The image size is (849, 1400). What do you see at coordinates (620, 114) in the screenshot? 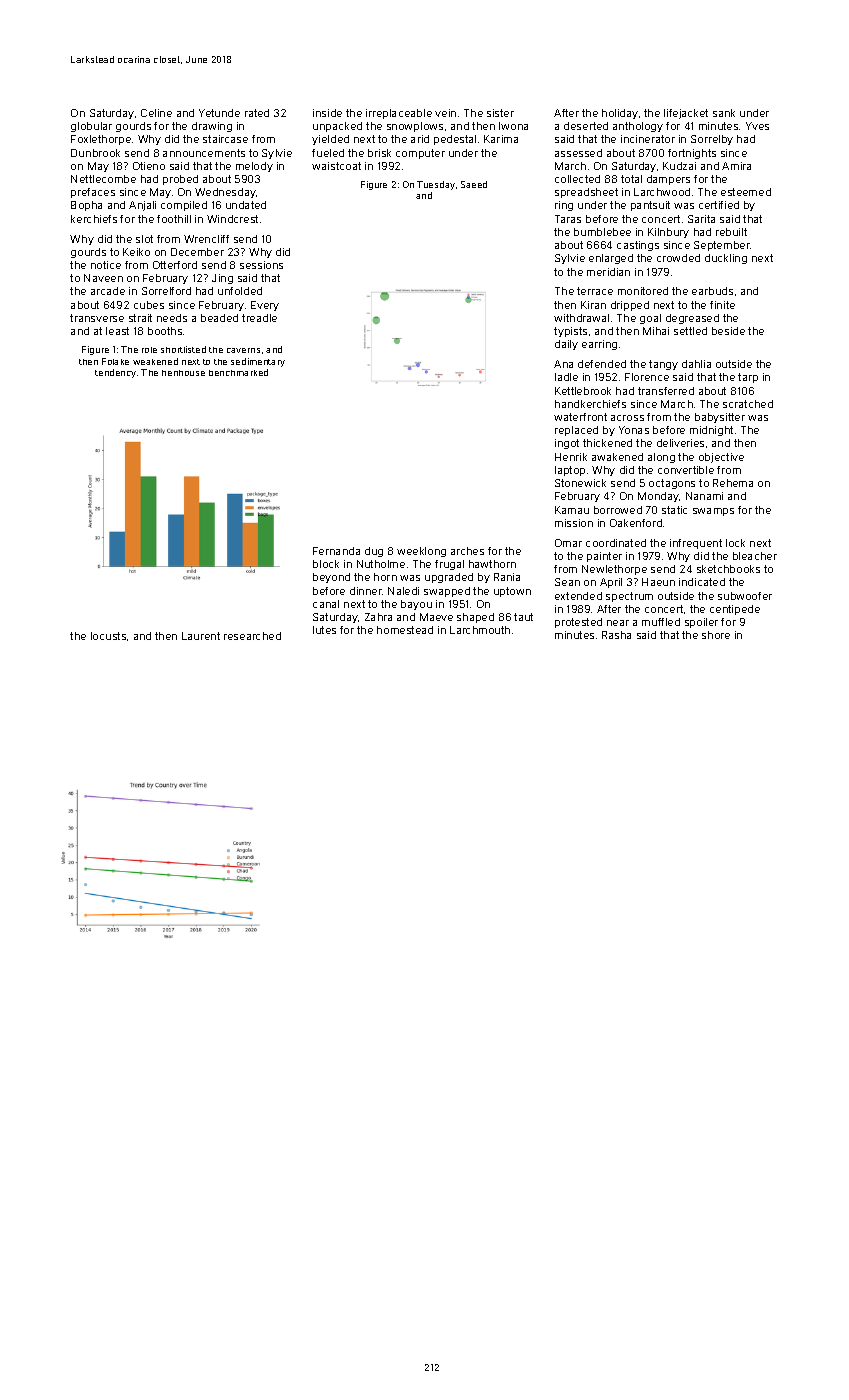
I see `holiday` at bounding box center [620, 114].
